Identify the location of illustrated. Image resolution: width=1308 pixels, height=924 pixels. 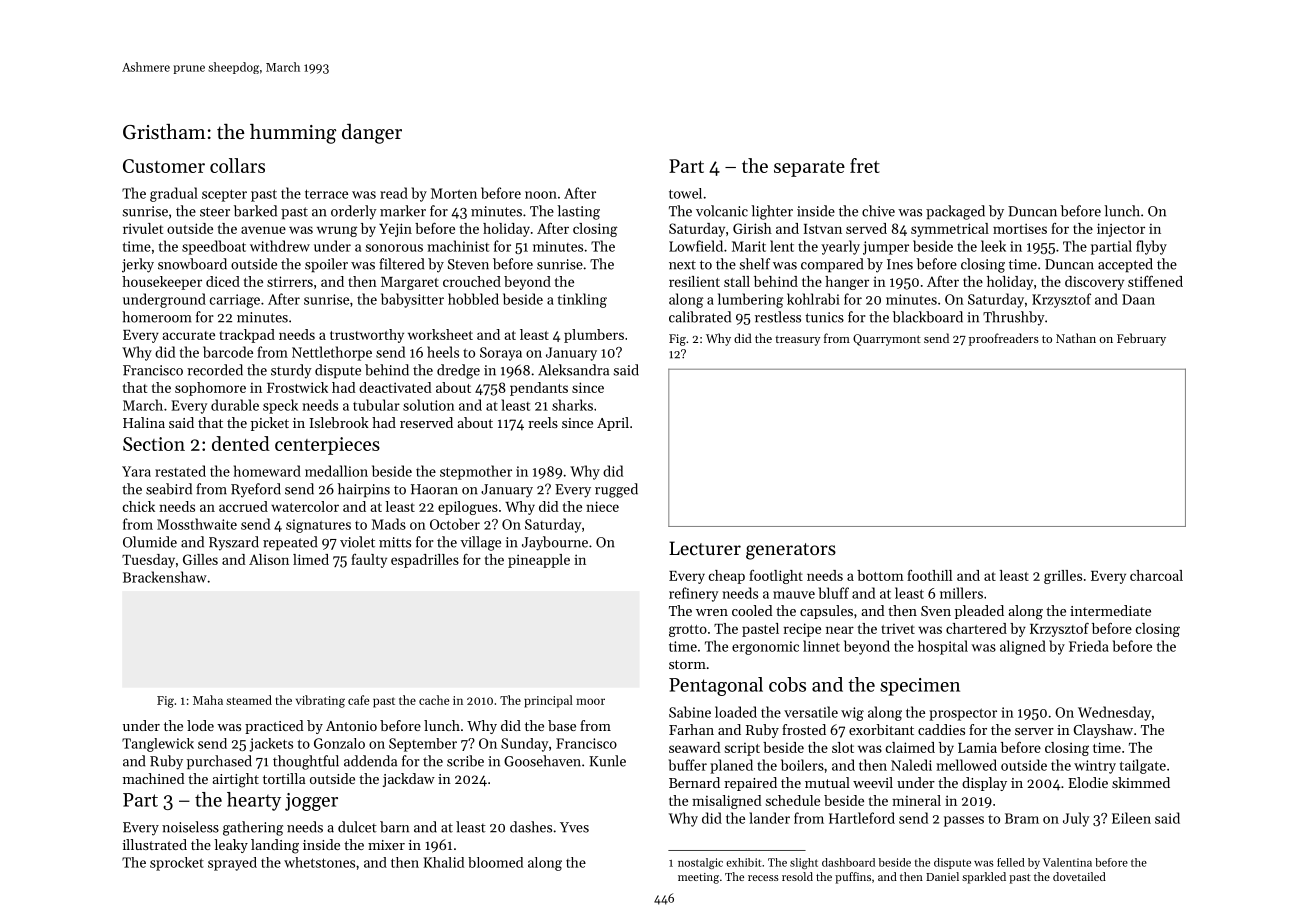
(155, 844).
